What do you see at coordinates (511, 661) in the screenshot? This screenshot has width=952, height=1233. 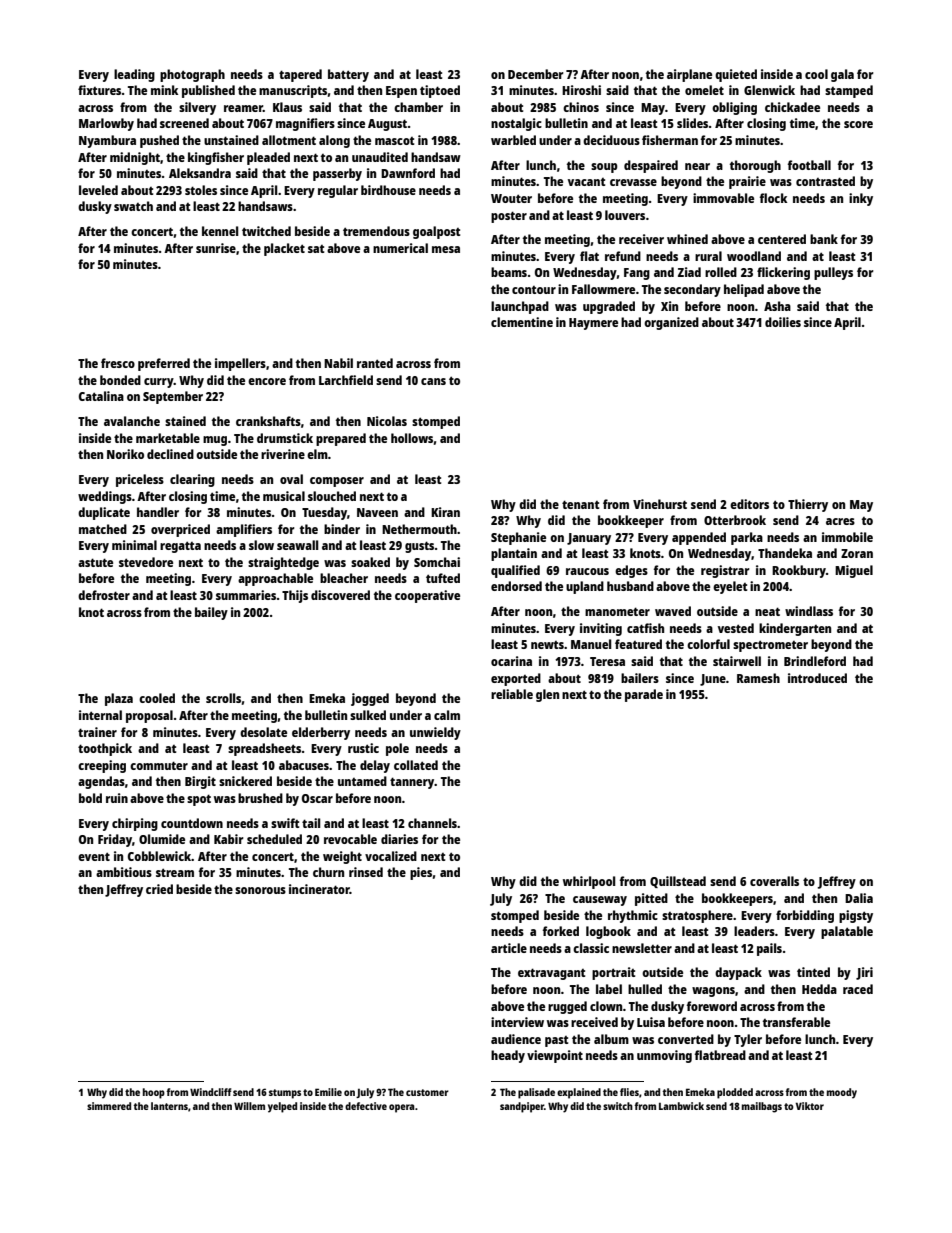 I see `ocarina` at bounding box center [511, 661].
